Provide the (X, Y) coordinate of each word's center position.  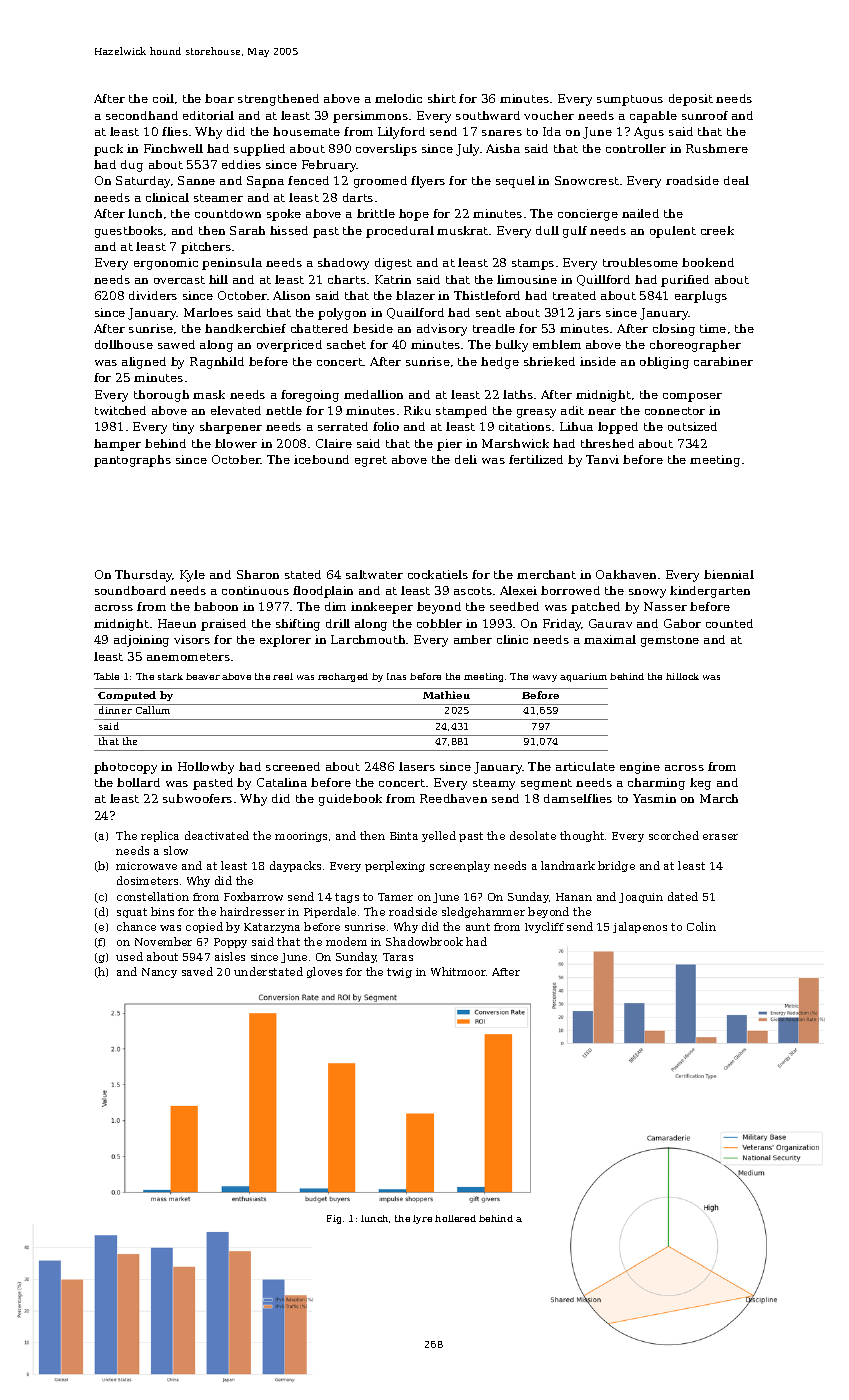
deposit (691, 100)
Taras (398, 957)
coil (163, 98)
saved (197, 971)
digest (393, 264)
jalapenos (640, 927)
